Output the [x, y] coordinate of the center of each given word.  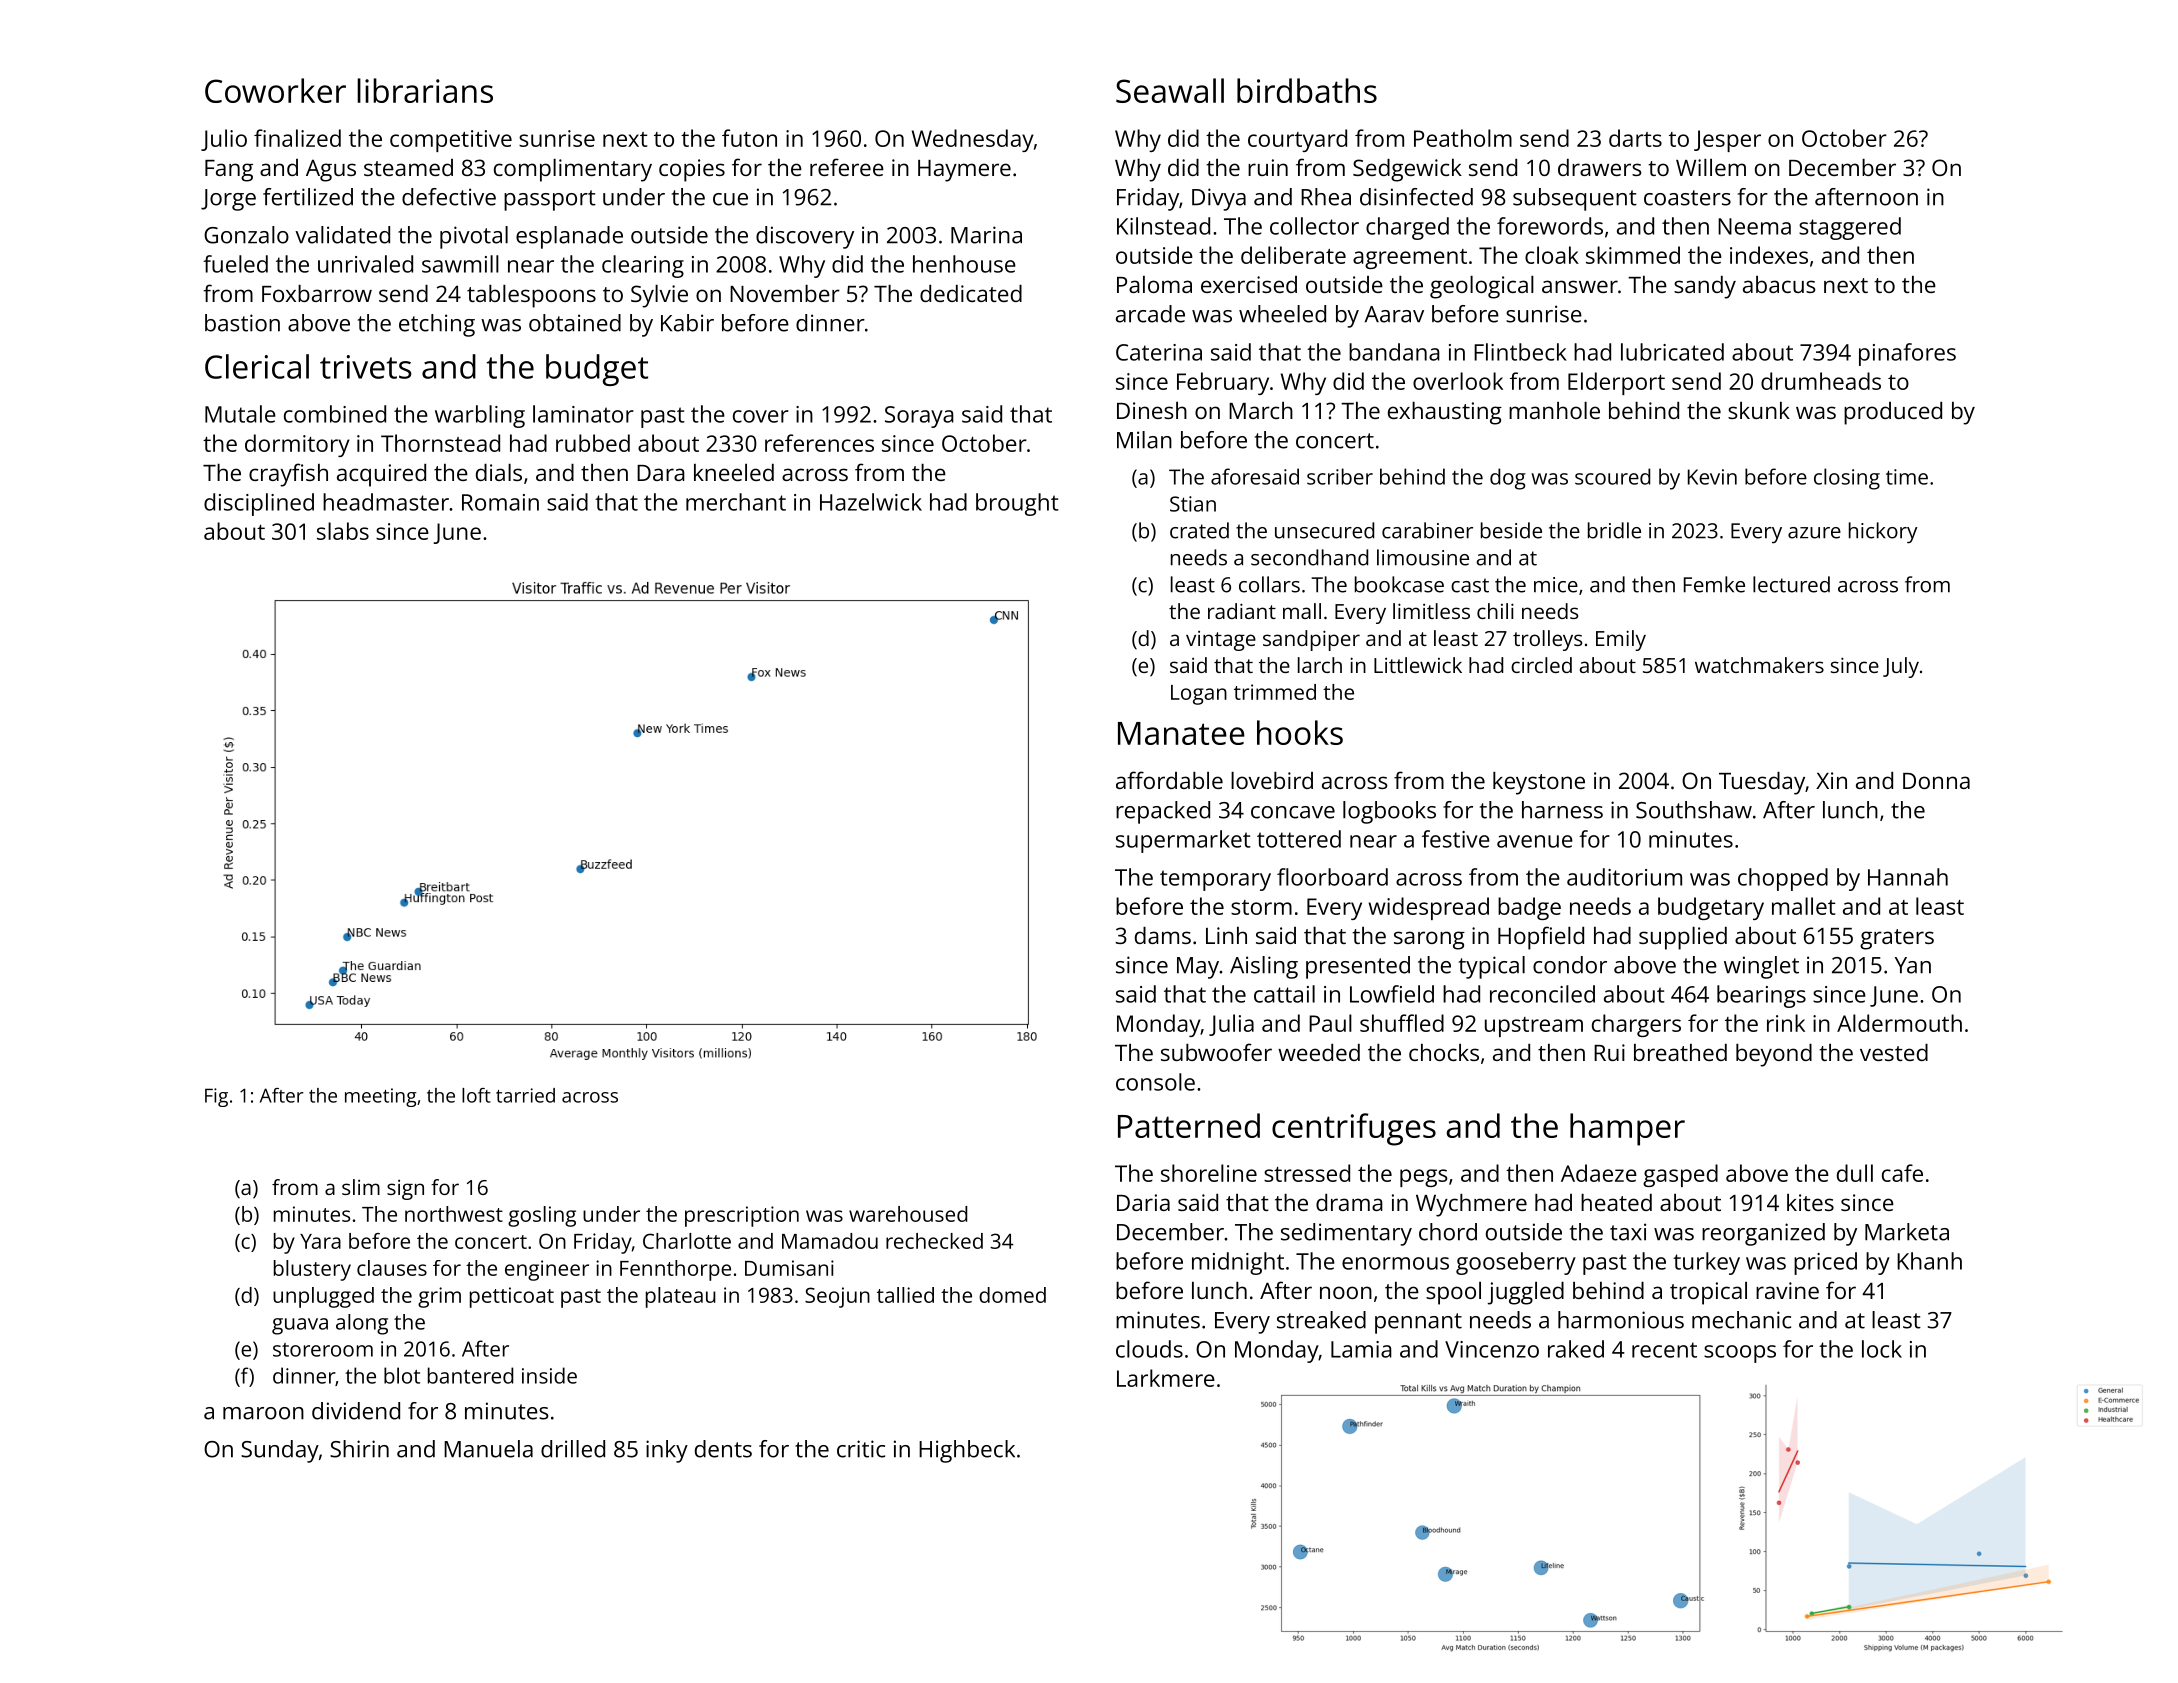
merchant [736, 502]
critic [861, 1449]
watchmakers [1759, 665]
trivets [366, 367]
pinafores [1907, 354]
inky [667, 1451]
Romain [500, 502]
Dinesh [1152, 410]
